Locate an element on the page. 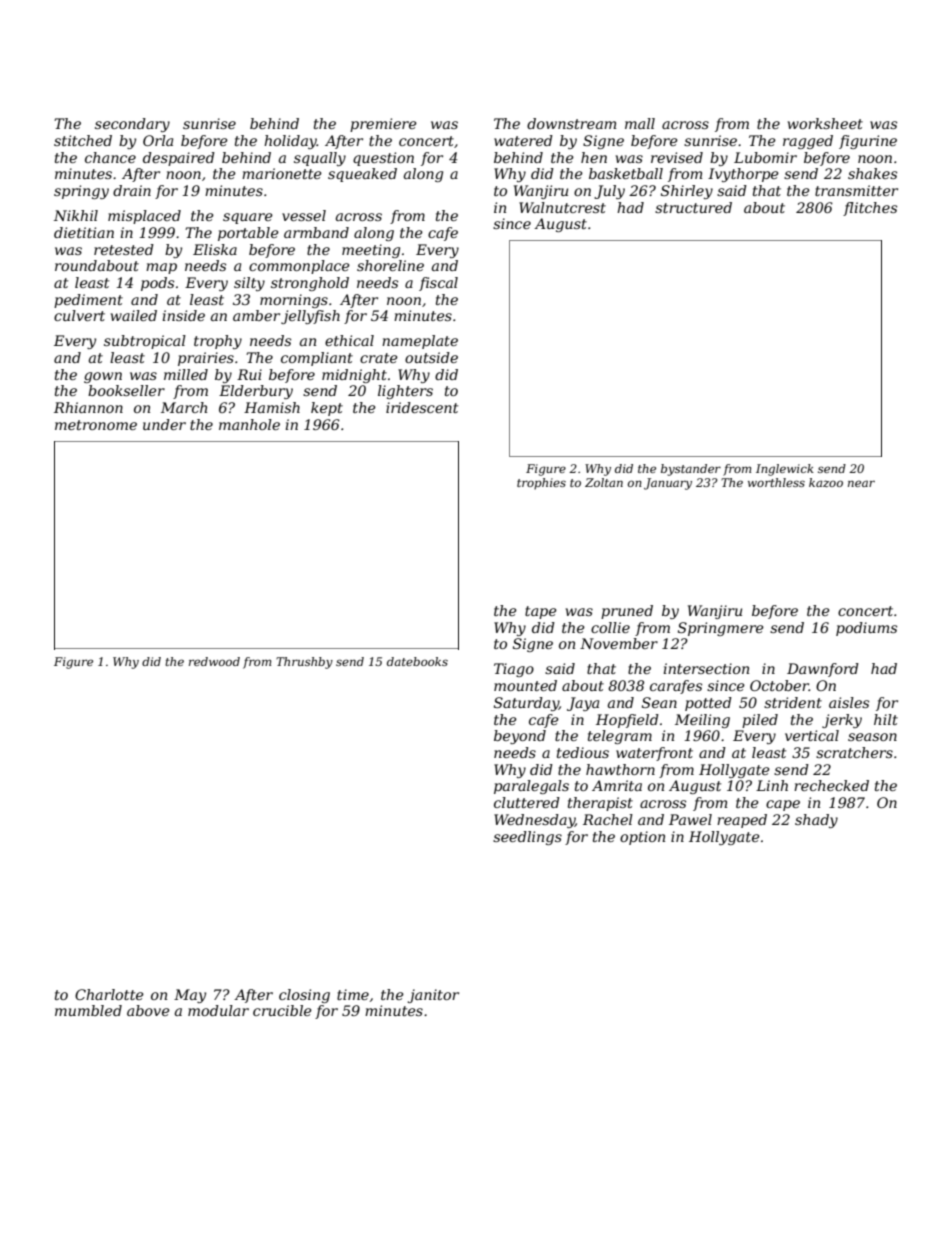 This page has height=1233, width=952. Charlotte is located at coordinates (109, 994).
